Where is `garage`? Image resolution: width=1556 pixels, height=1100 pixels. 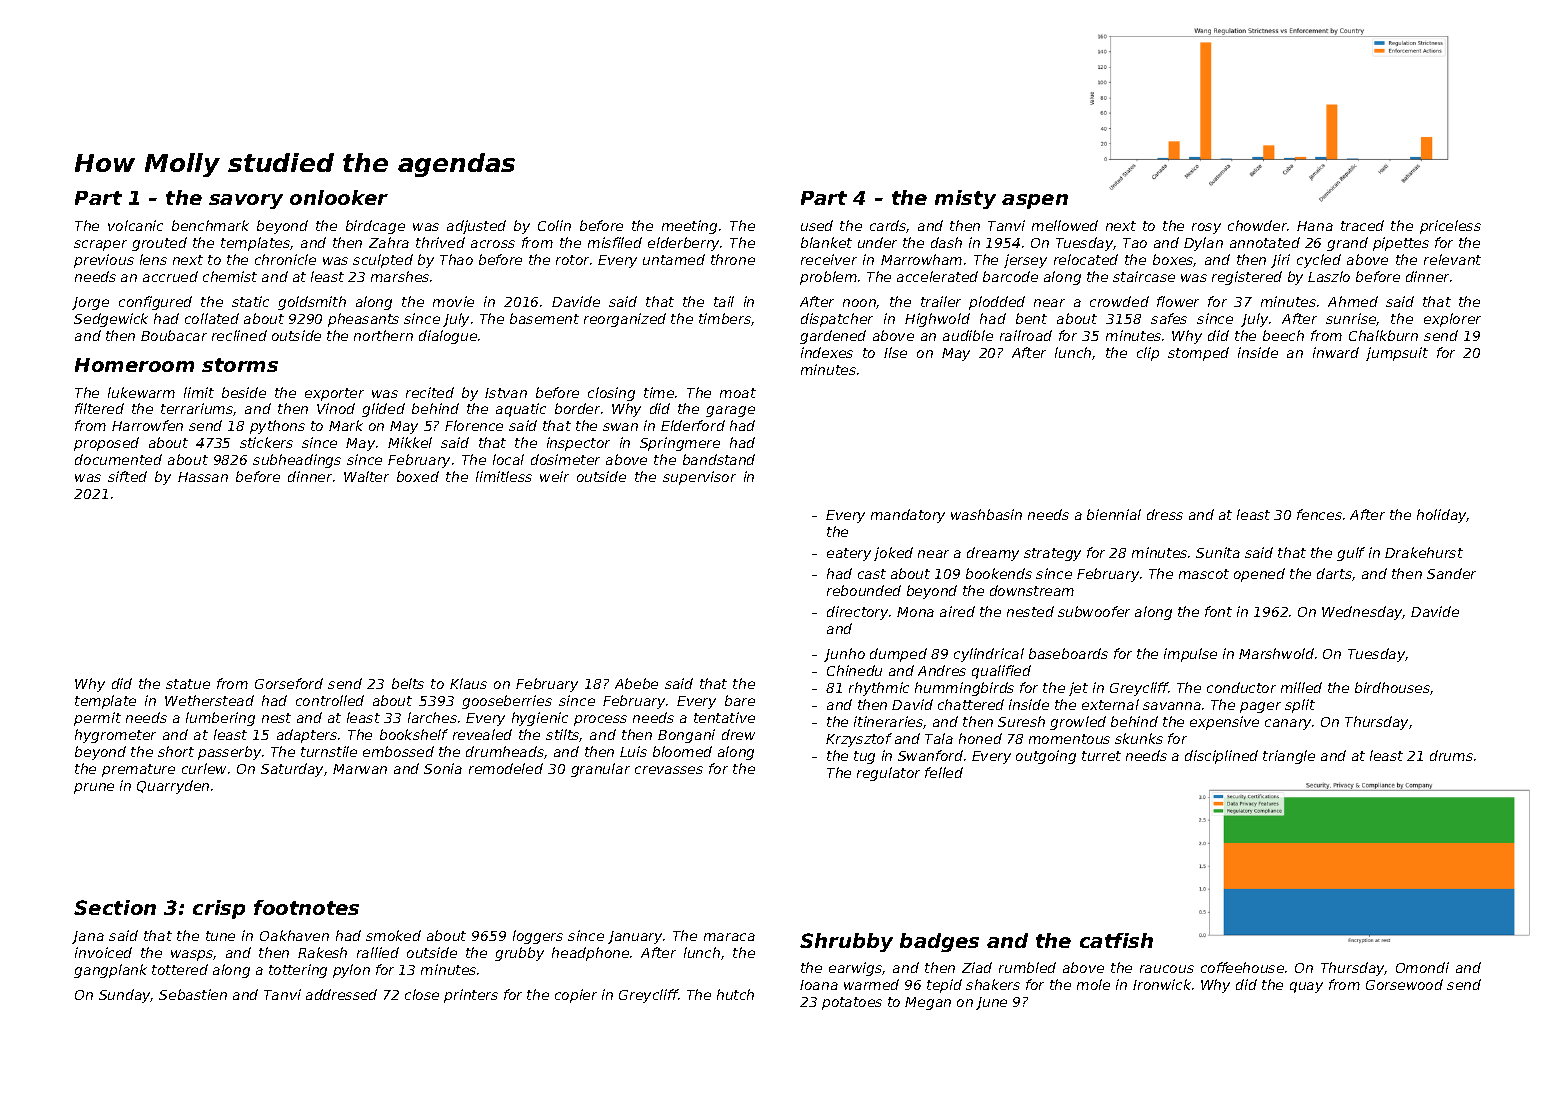
garage is located at coordinates (730, 411).
